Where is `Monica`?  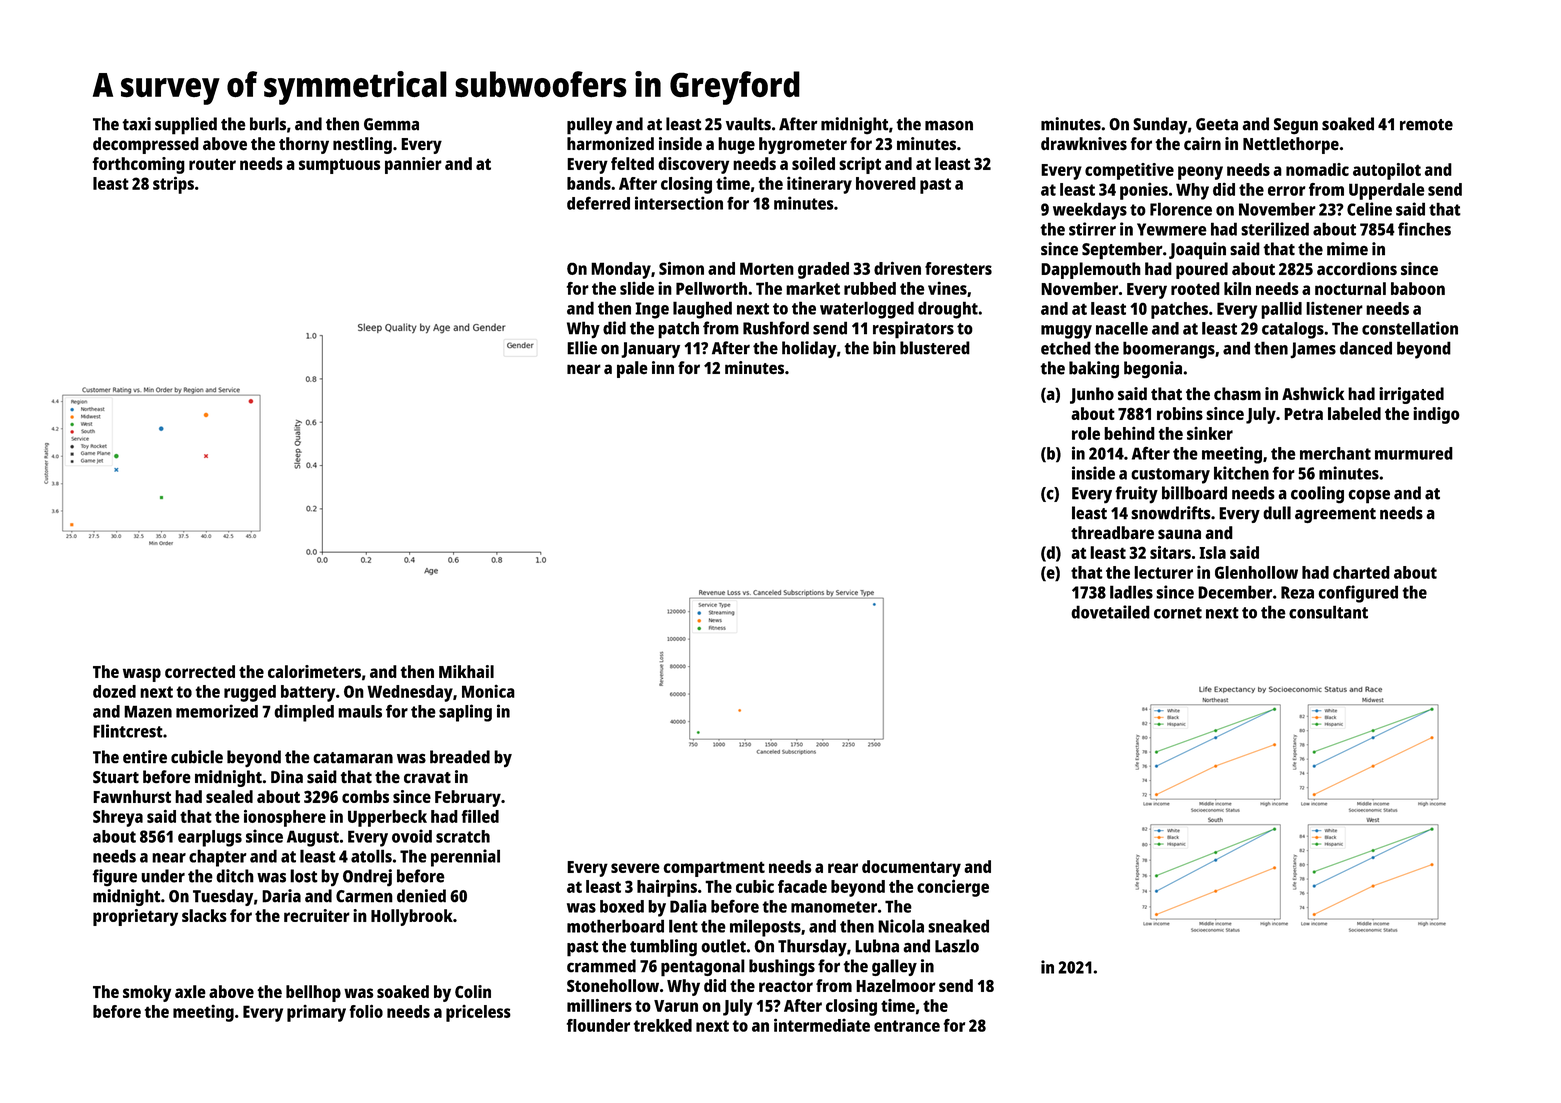 Monica is located at coordinates (488, 691).
